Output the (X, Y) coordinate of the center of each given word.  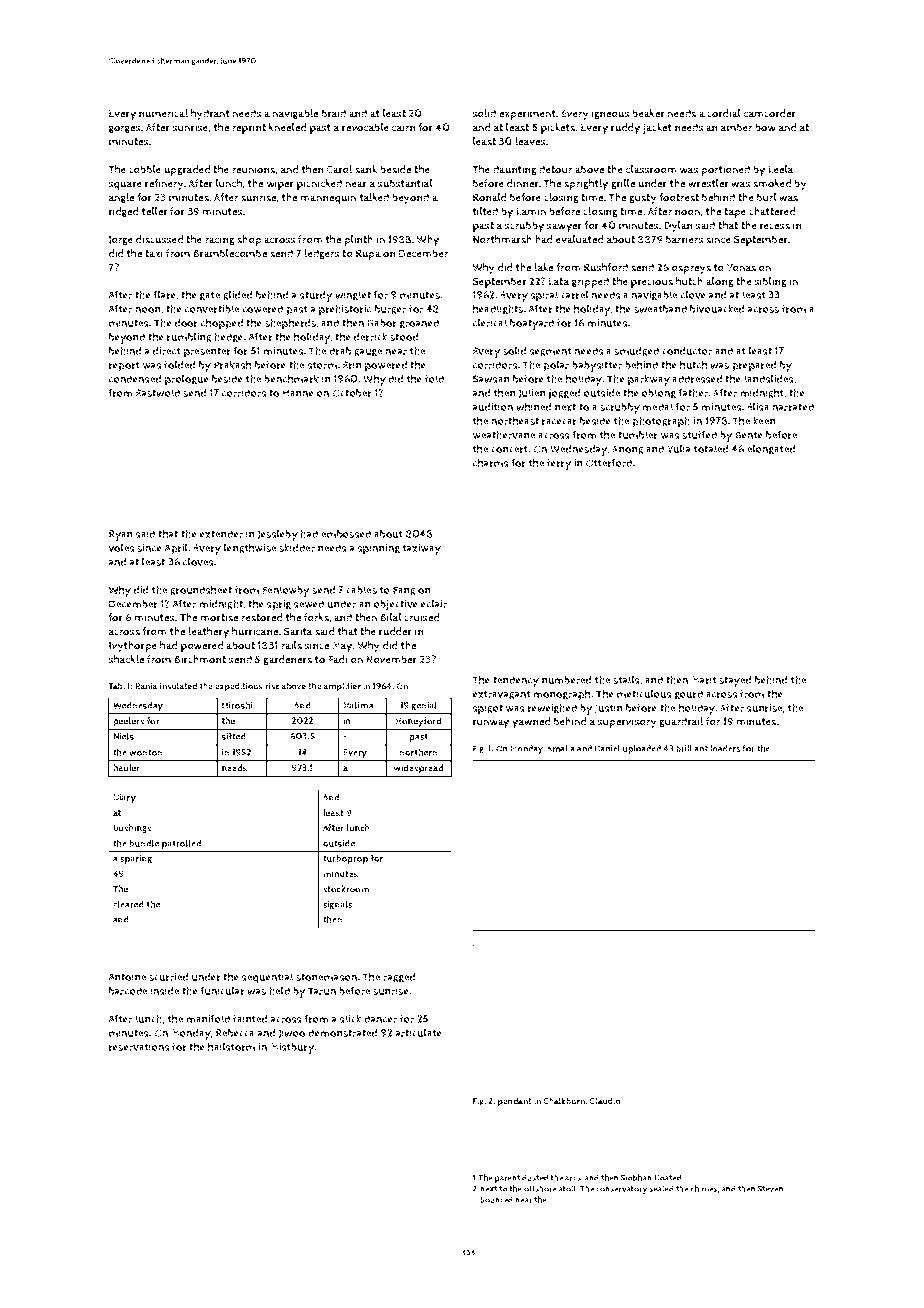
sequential (267, 978)
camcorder (770, 113)
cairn (404, 127)
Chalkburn (564, 1101)
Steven (770, 1189)
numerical (163, 113)
